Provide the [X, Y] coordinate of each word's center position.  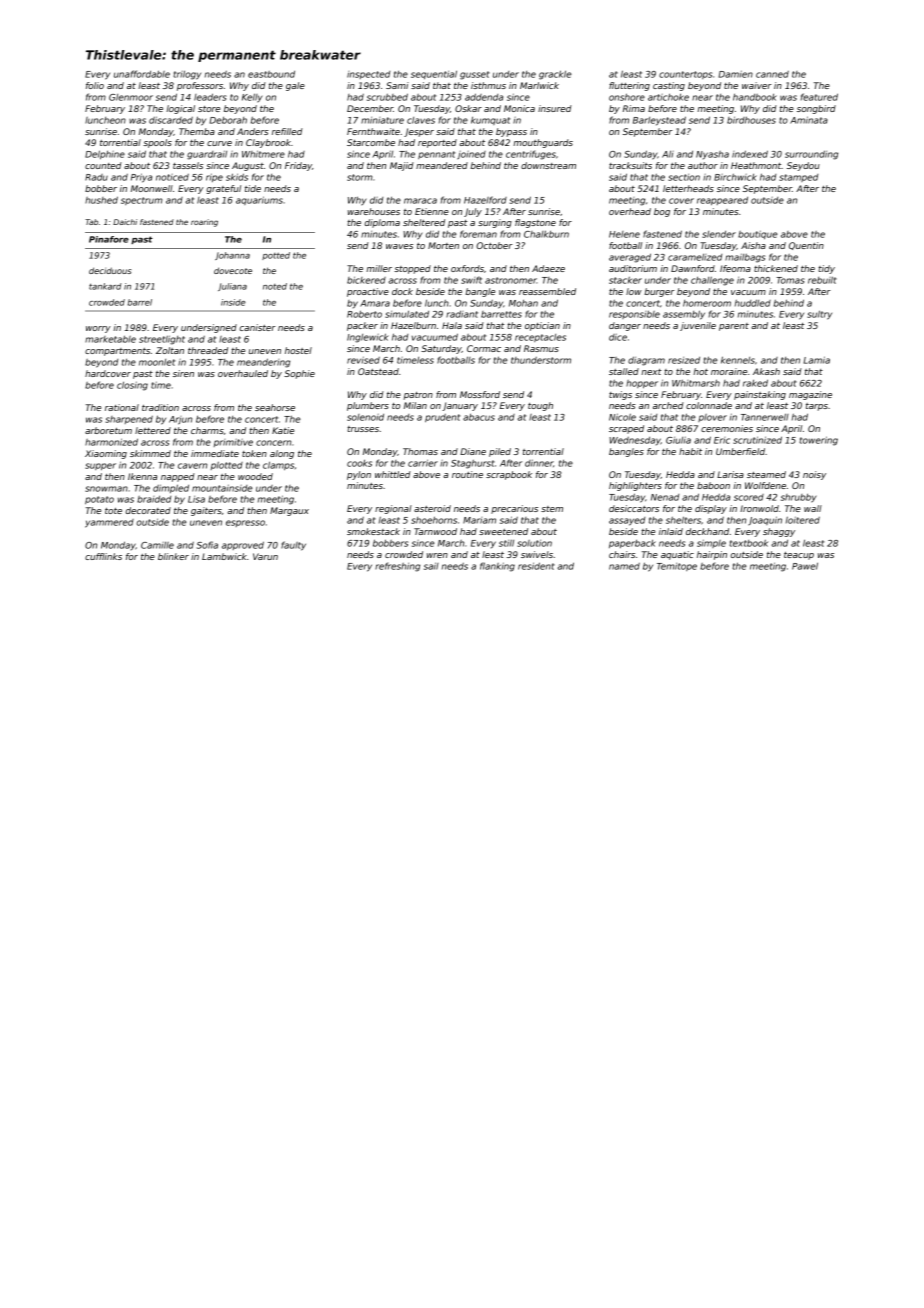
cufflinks [103, 556]
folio [95, 85]
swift [471, 280]
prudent [442, 418]
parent [734, 327]
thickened [776, 268]
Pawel [805, 566]
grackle [555, 75]
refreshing [397, 567]
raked [755, 383]
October [494, 245]
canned [772, 74]
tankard [105, 286]
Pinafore [109, 239]
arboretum [108, 430]
